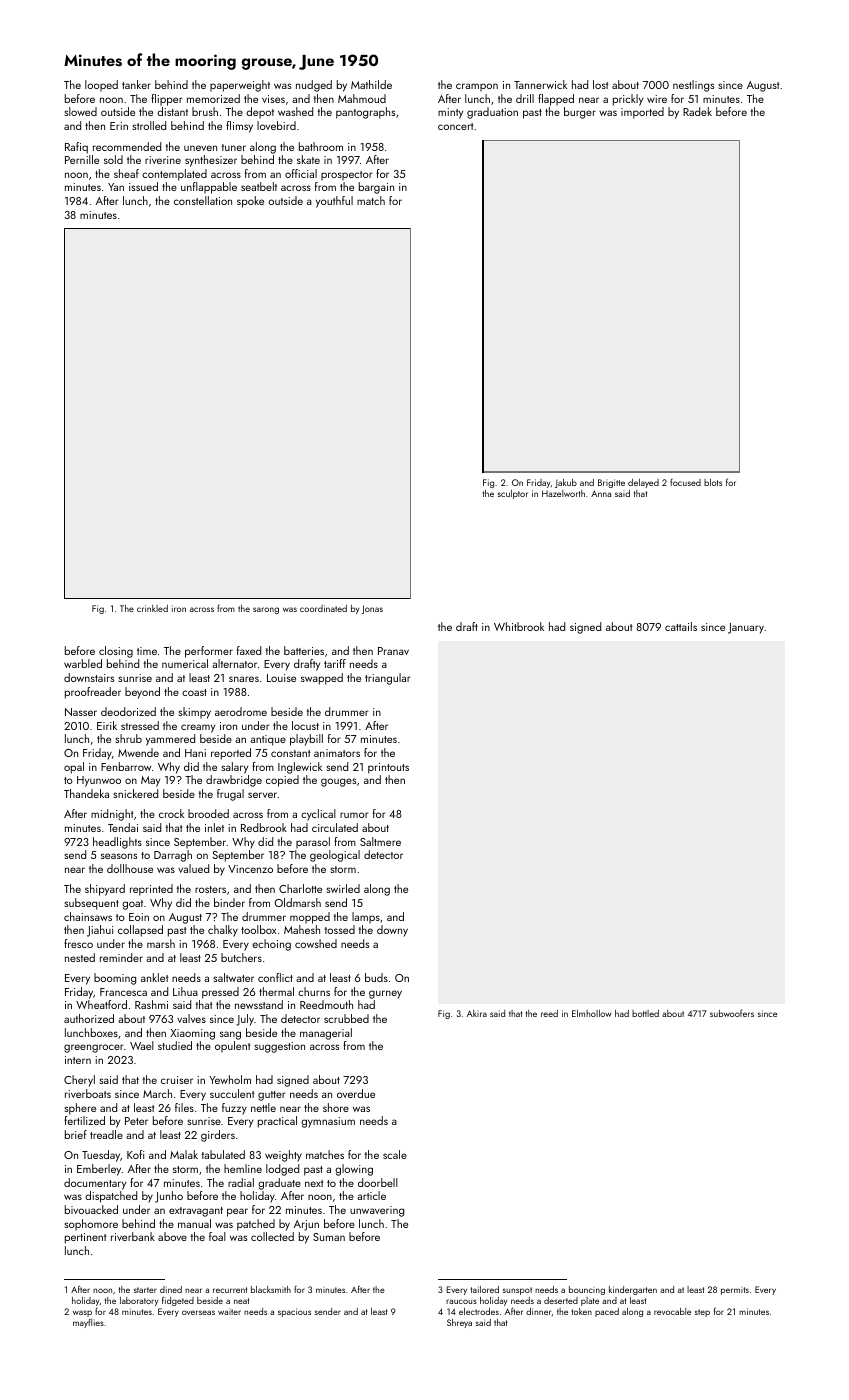 Image resolution: width=849 pixels, height=1400 pixels. What do you see at coordinates (601, 84) in the screenshot?
I see `lost` at bounding box center [601, 84].
